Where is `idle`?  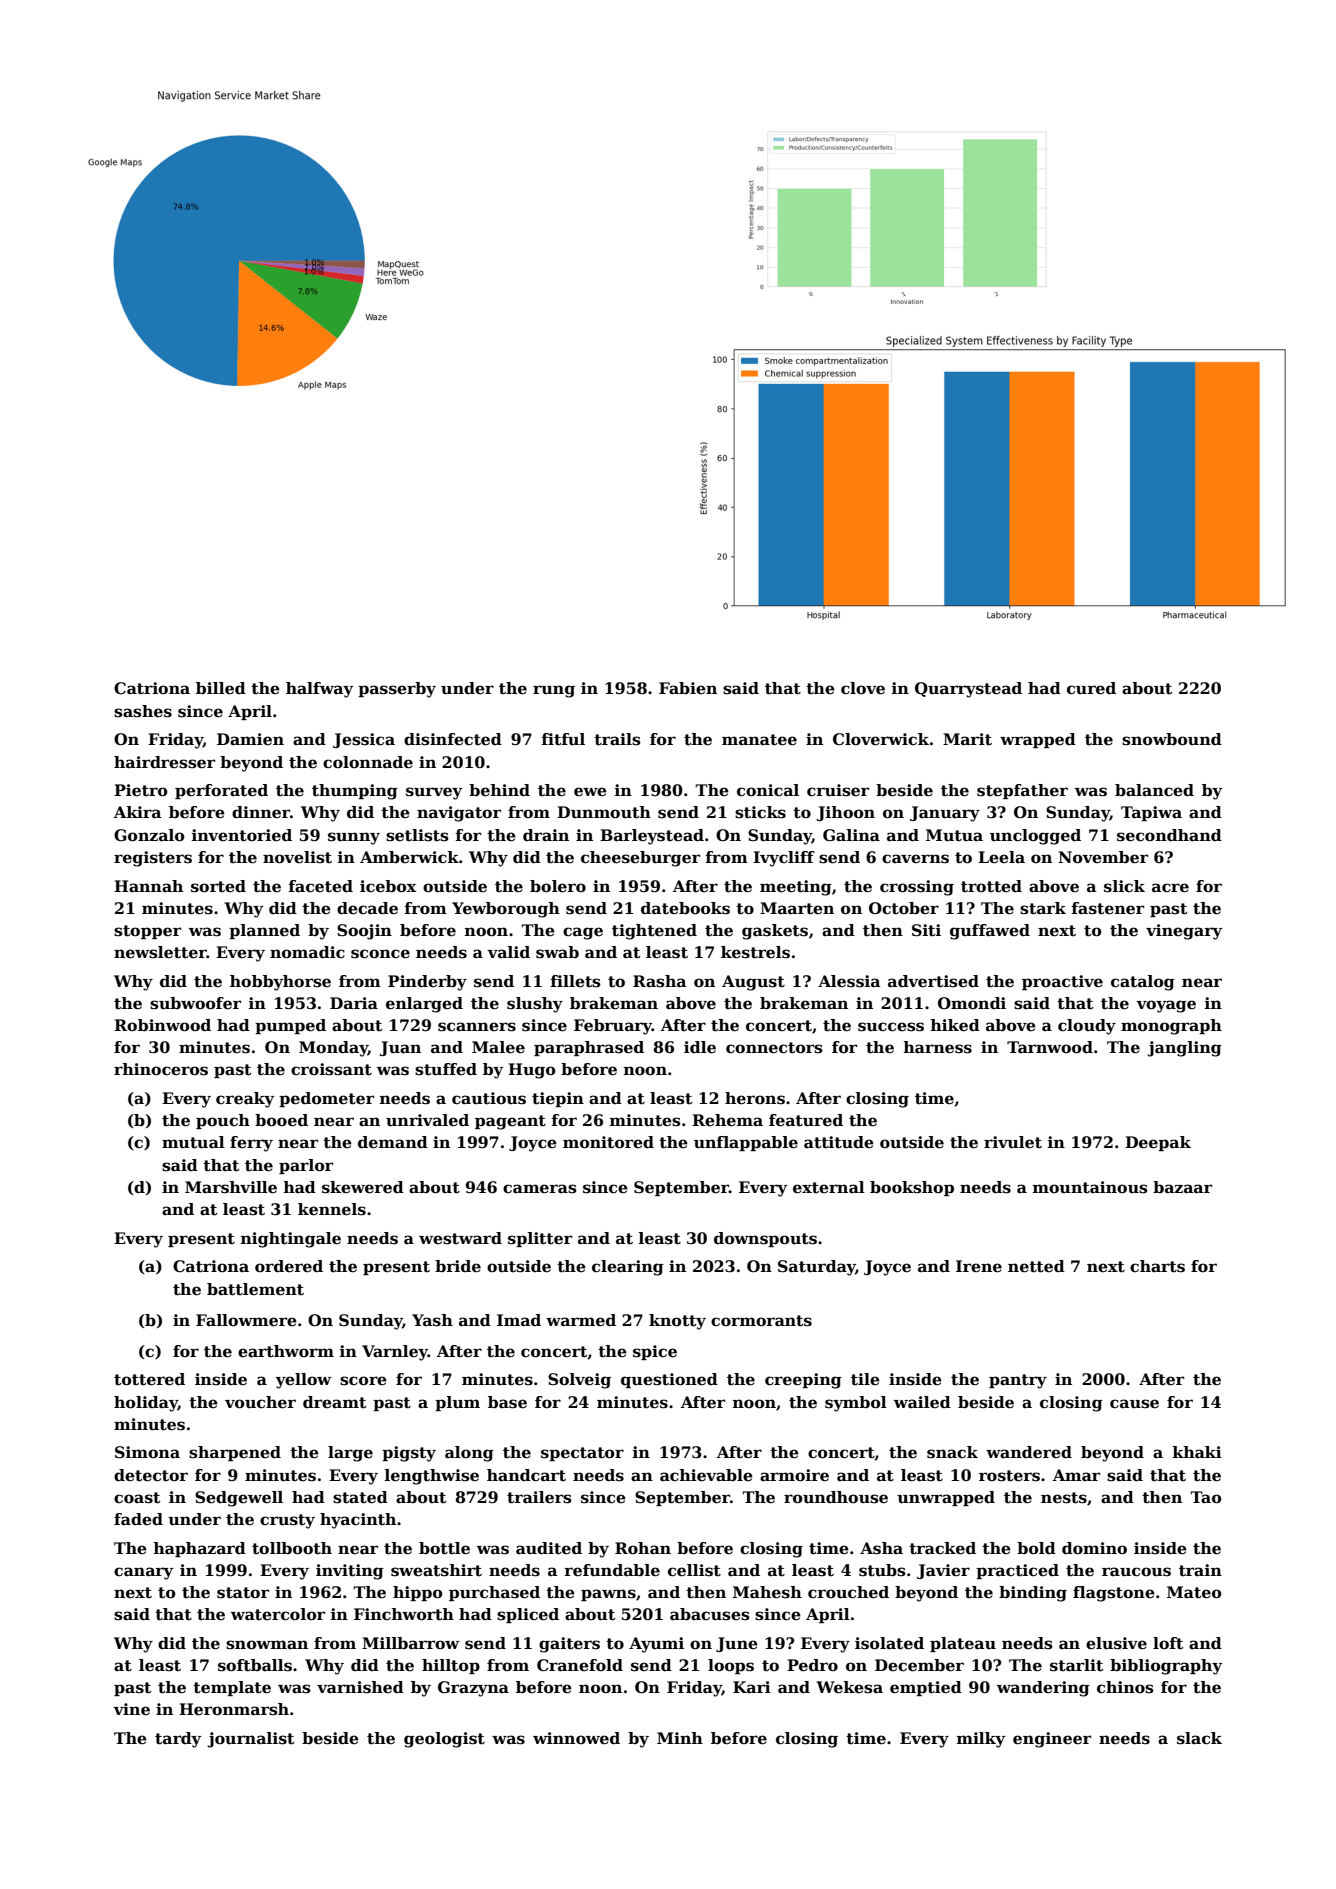 idle is located at coordinates (700, 1047).
